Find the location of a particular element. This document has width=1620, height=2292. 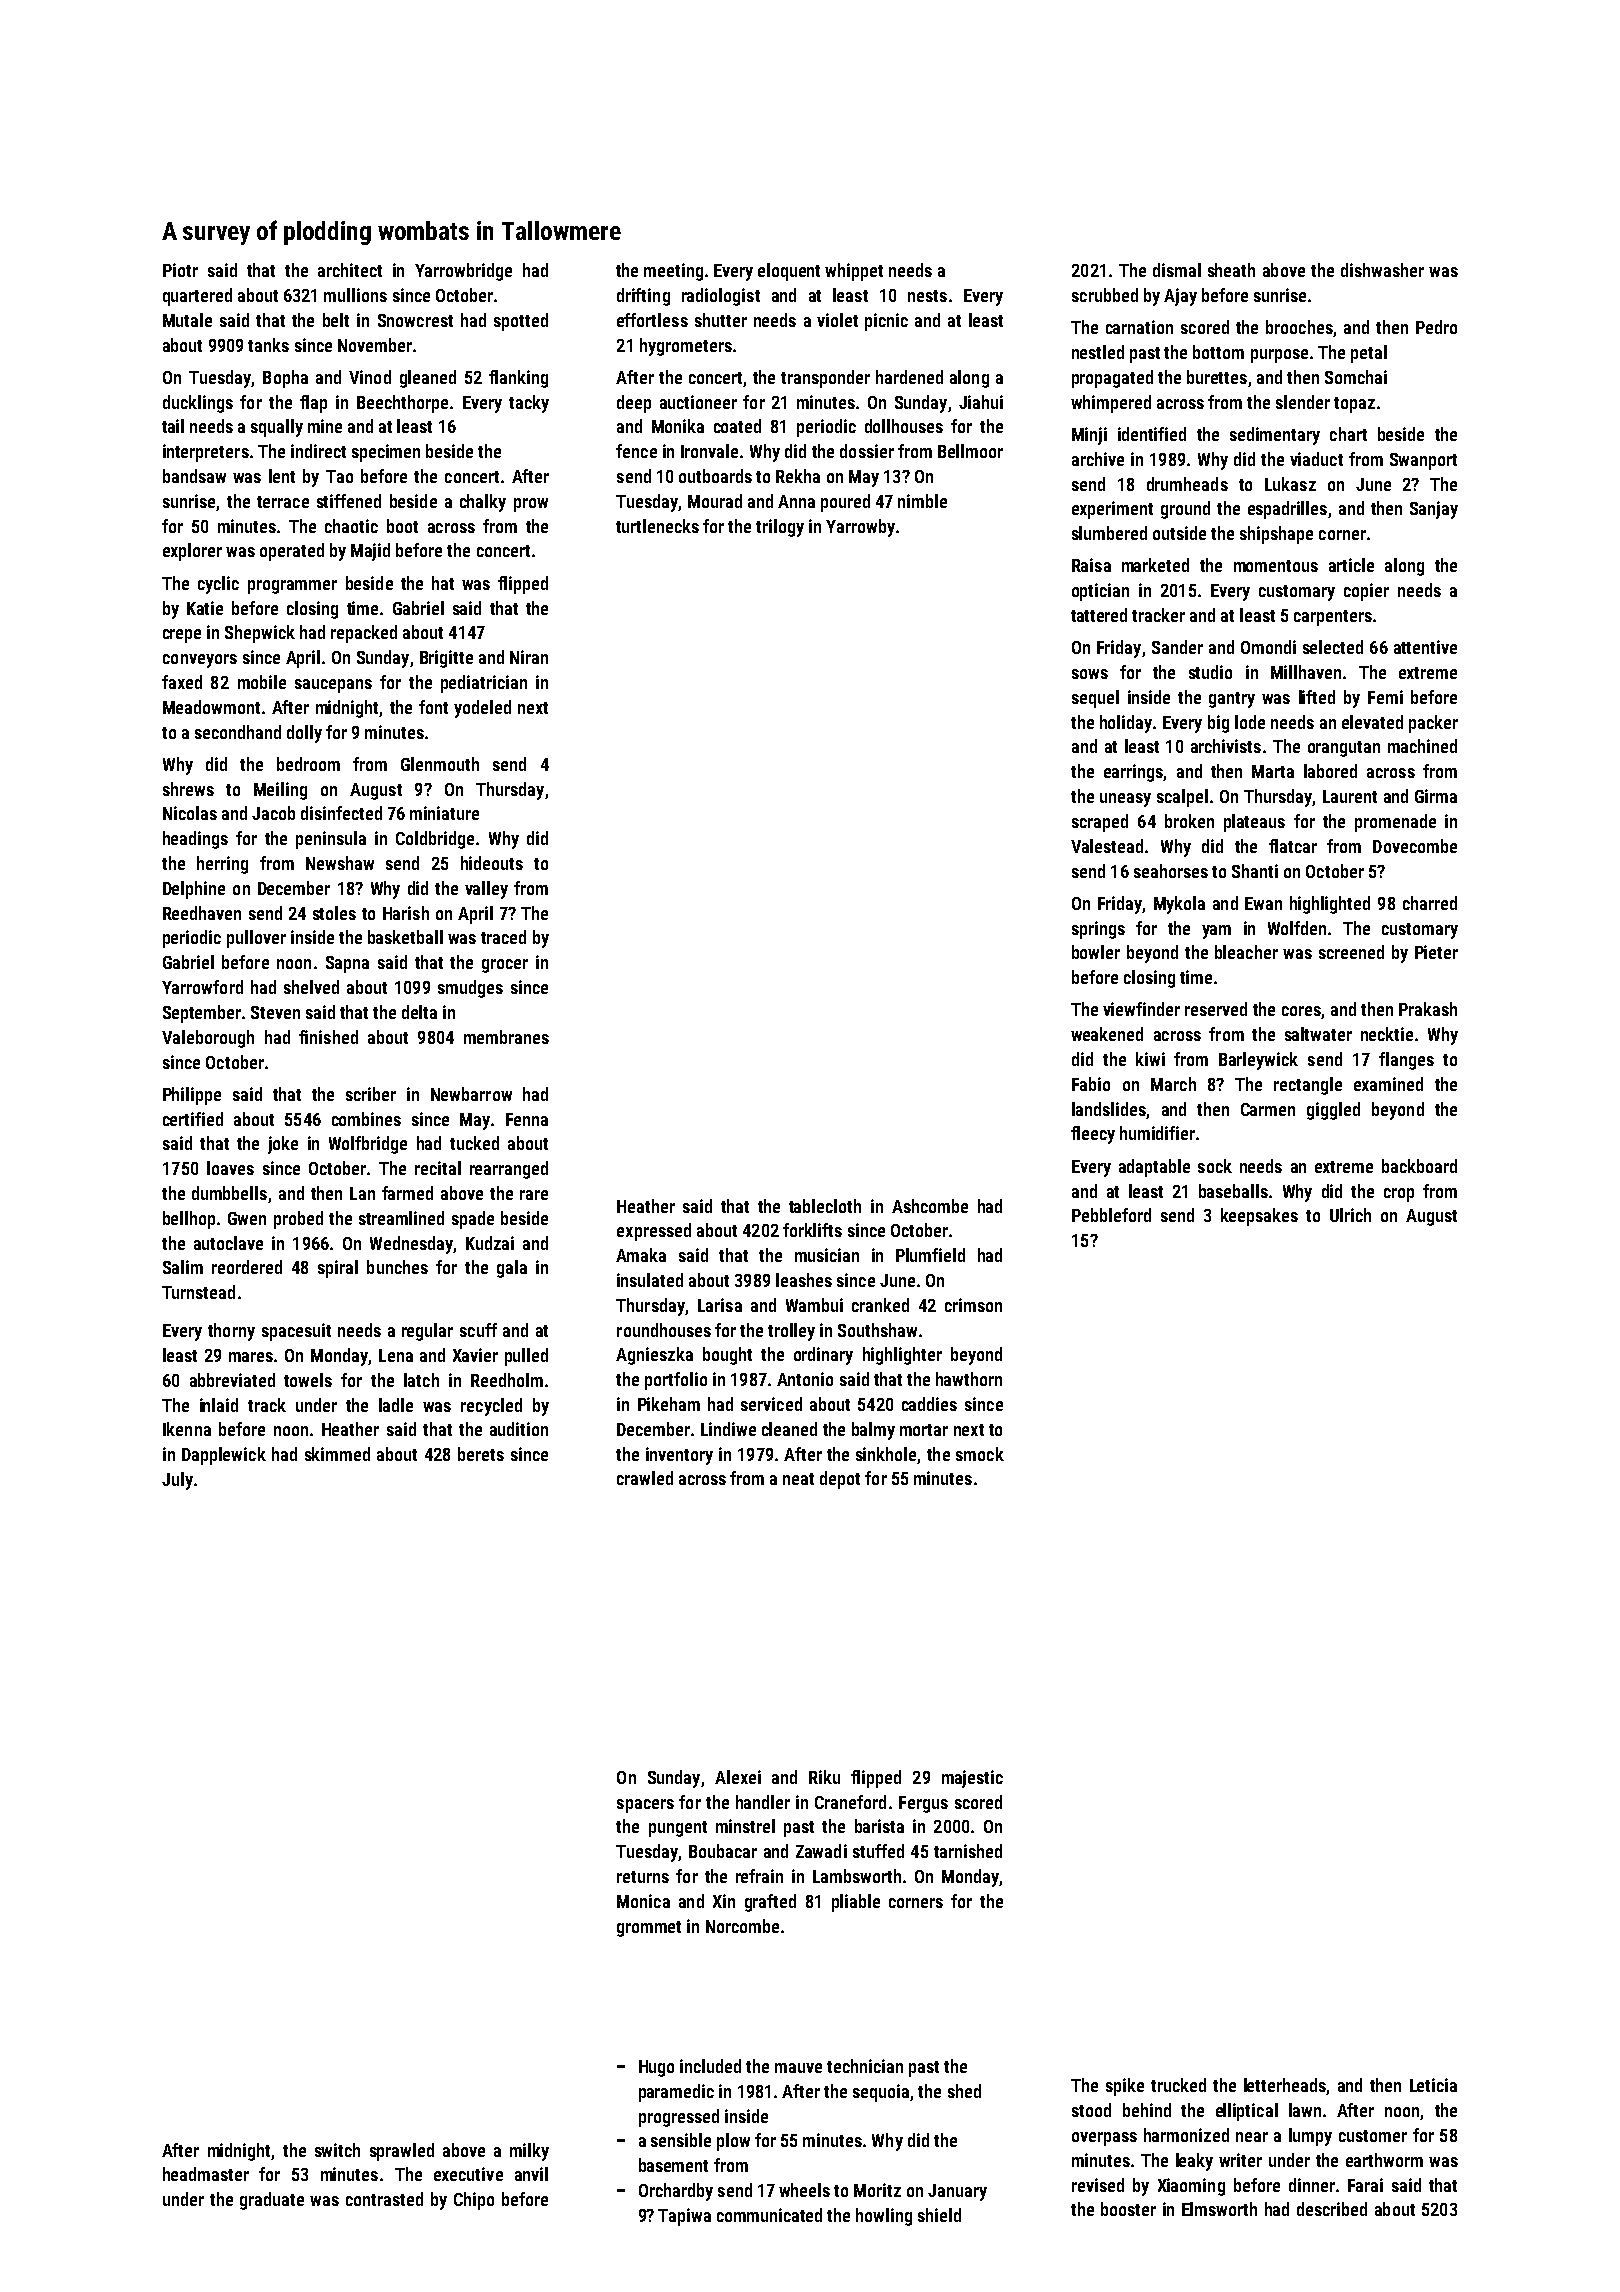

Ulrich is located at coordinates (1350, 1215).
